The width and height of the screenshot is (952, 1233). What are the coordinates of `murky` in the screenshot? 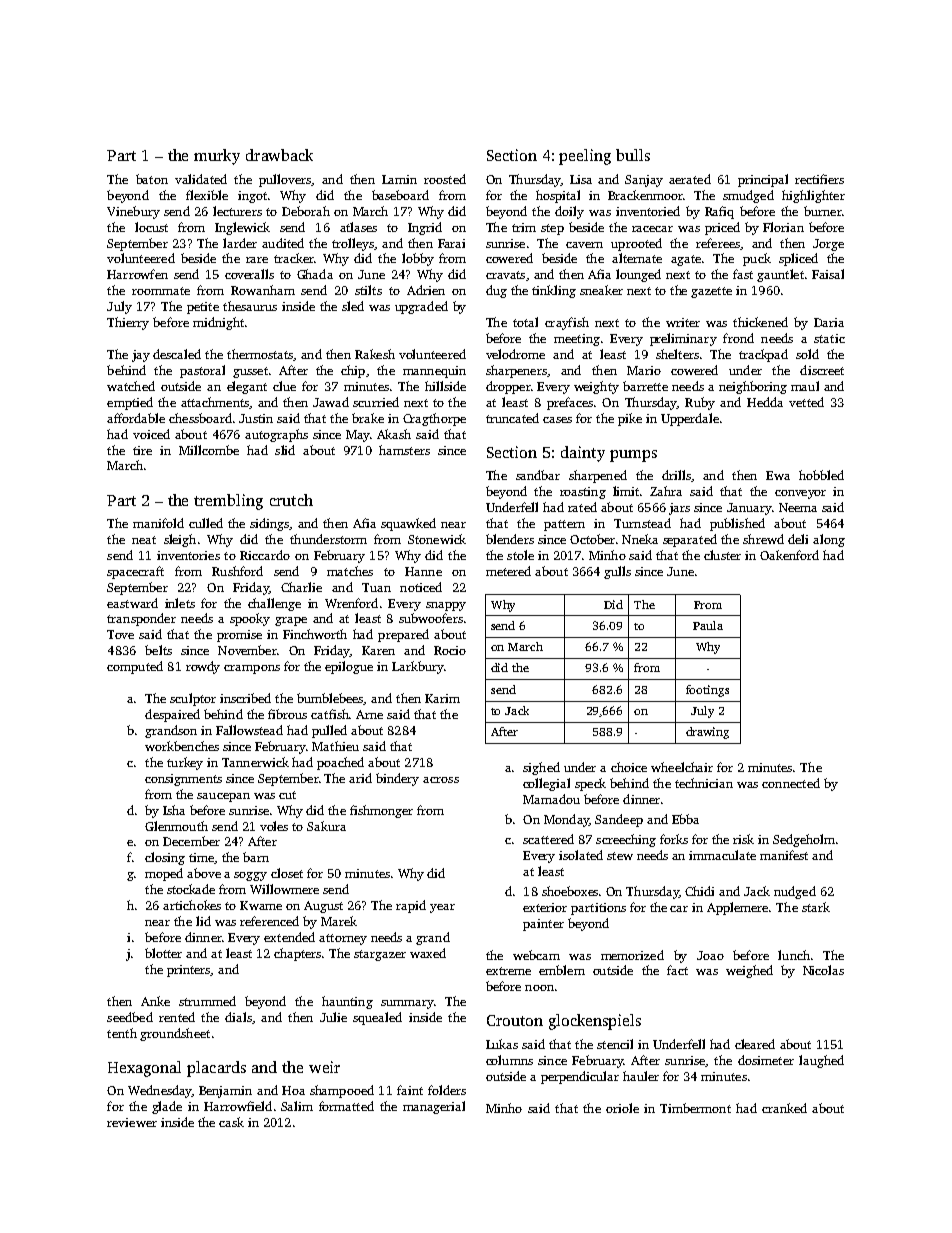 It's located at (217, 157).
